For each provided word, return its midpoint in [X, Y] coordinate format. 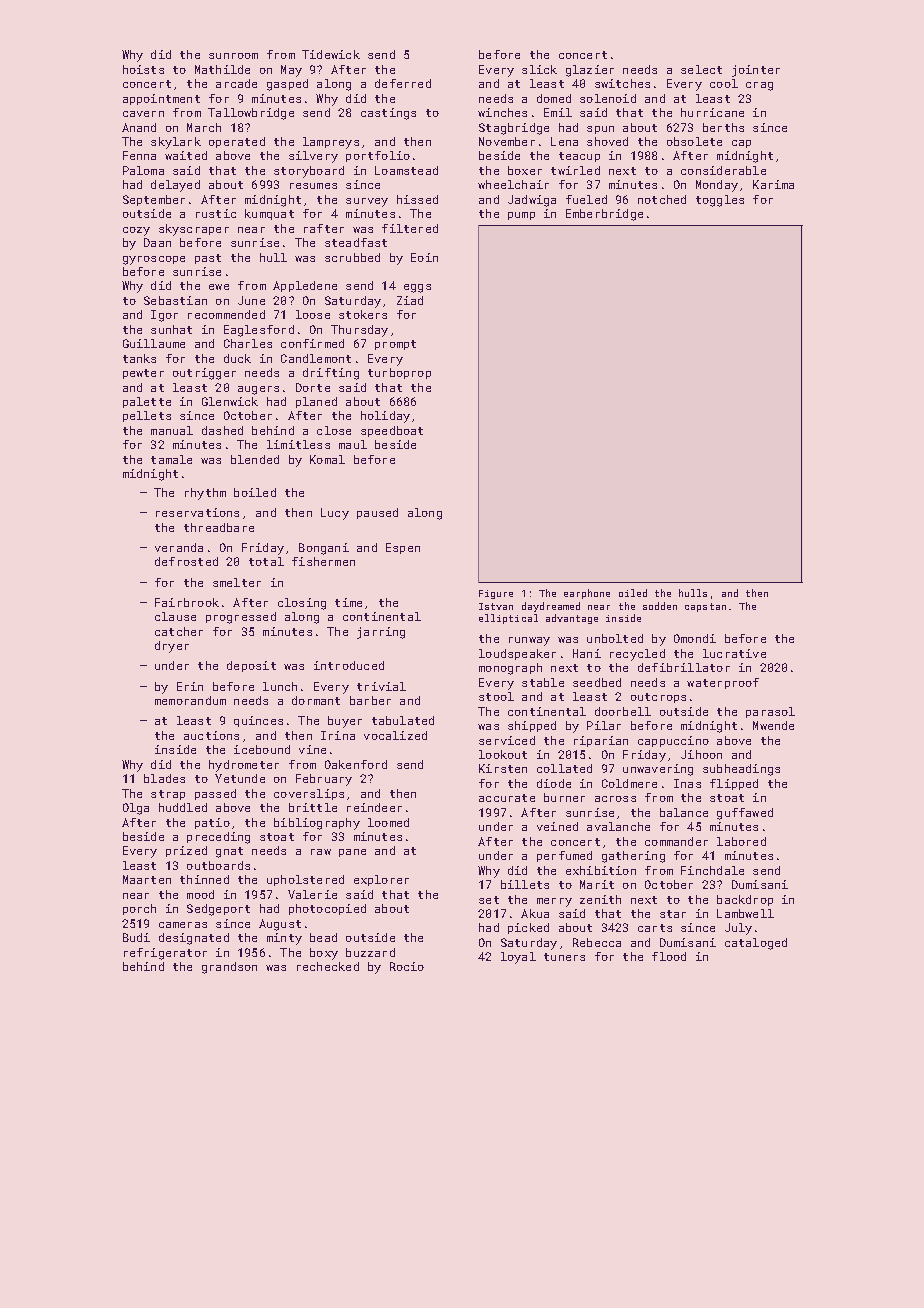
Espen [403, 548]
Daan [157, 242]
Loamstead [406, 170]
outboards [218, 865]
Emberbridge [604, 215]
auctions [211, 735]
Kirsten [503, 768]
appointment [161, 99]
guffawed [745, 814]
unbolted [615, 638]
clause [175, 616]
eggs [417, 288]
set [489, 900]
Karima [773, 184]
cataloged [756, 944]
